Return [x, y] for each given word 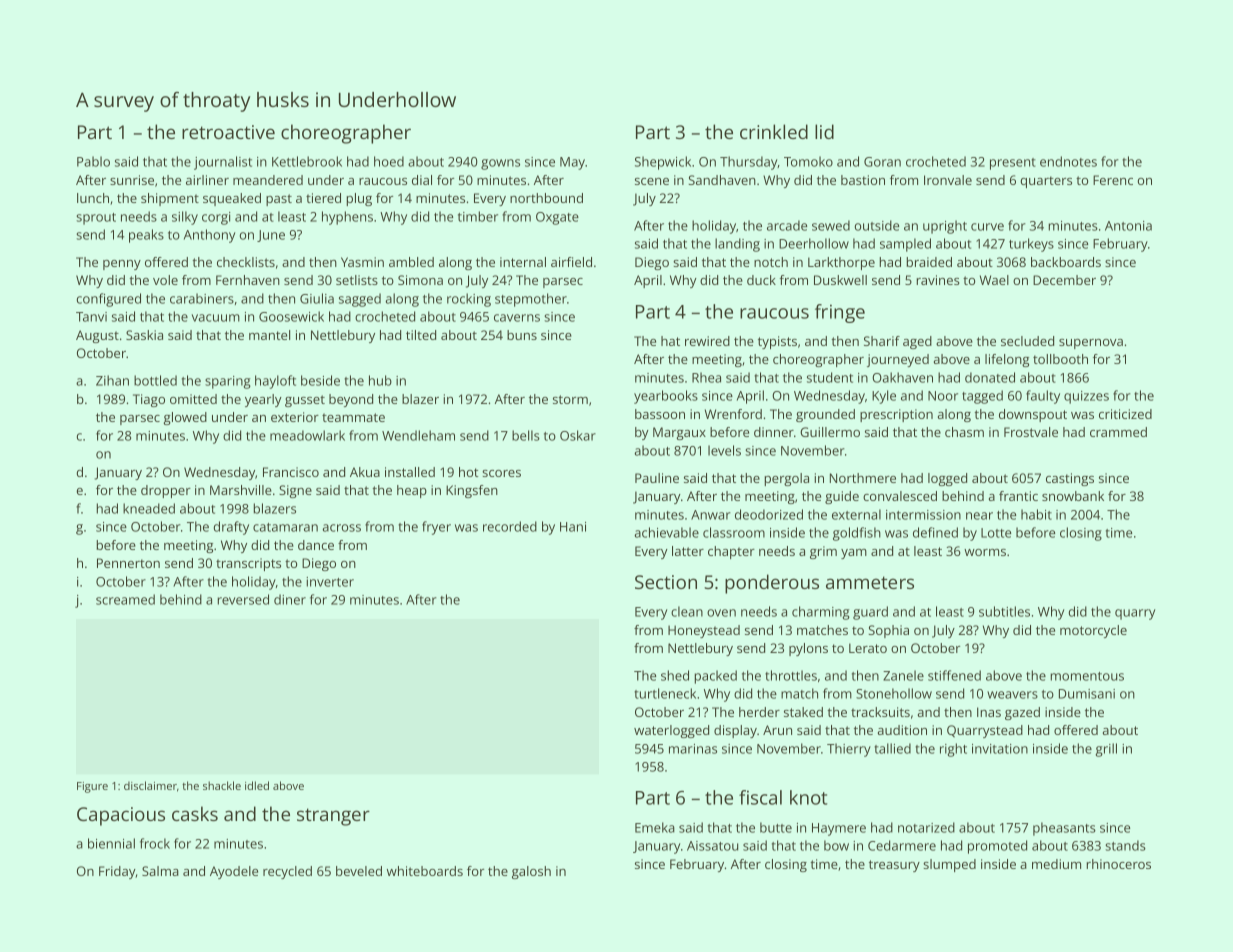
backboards [1066, 262]
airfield [571, 262]
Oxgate [557, 218]
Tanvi [91, 317]
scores [501, 473]
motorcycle [1093, 631]
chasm [964, 432]
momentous [1087, 676]
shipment [170, 199]
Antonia [1128, 226]
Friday [117, 872]
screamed [125, 599]
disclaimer [150, 785]
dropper [166, 491]
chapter [731, 552]
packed [716, 677]
